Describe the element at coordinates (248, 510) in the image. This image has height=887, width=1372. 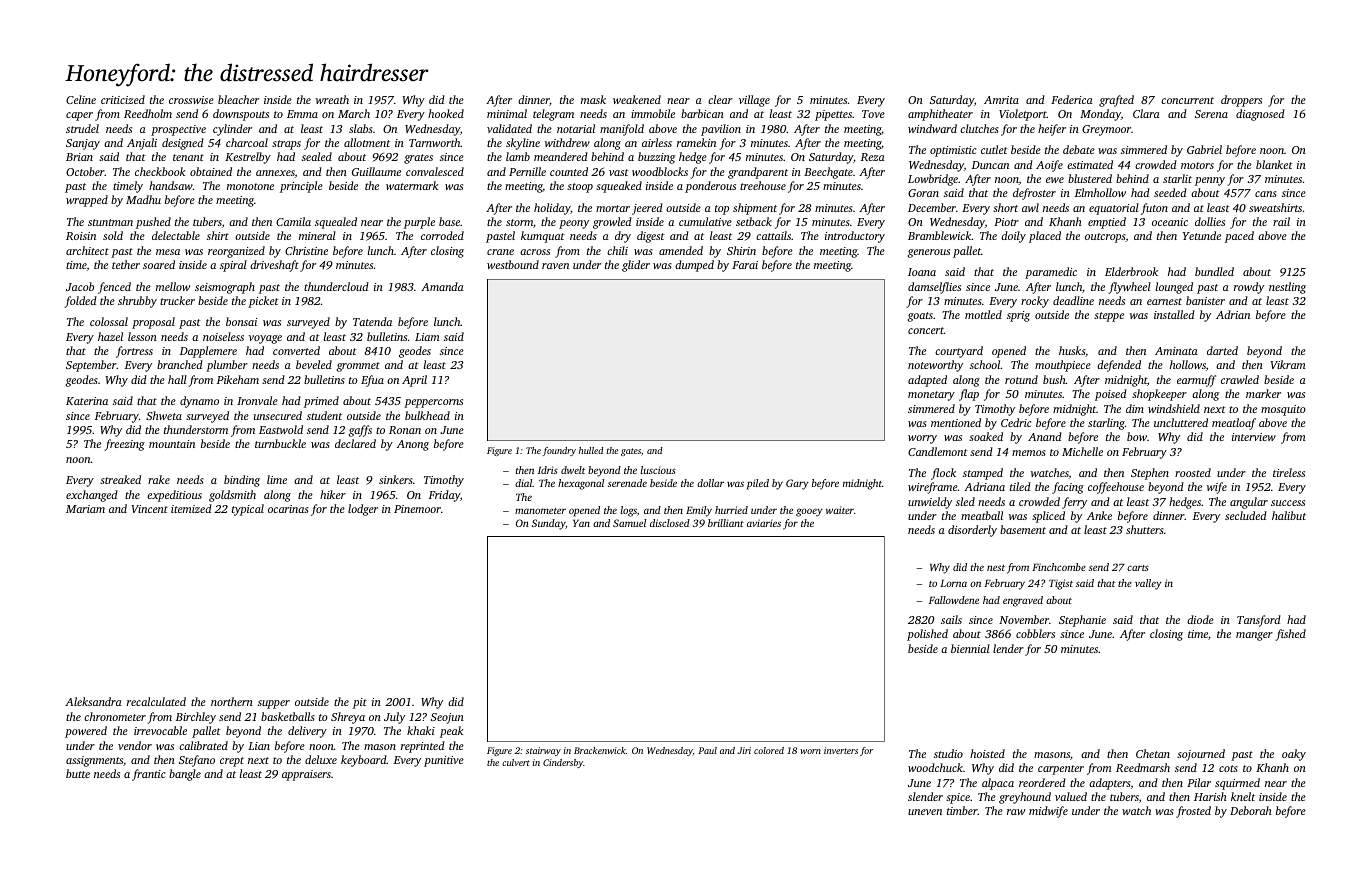
I see `typical` at that location.
